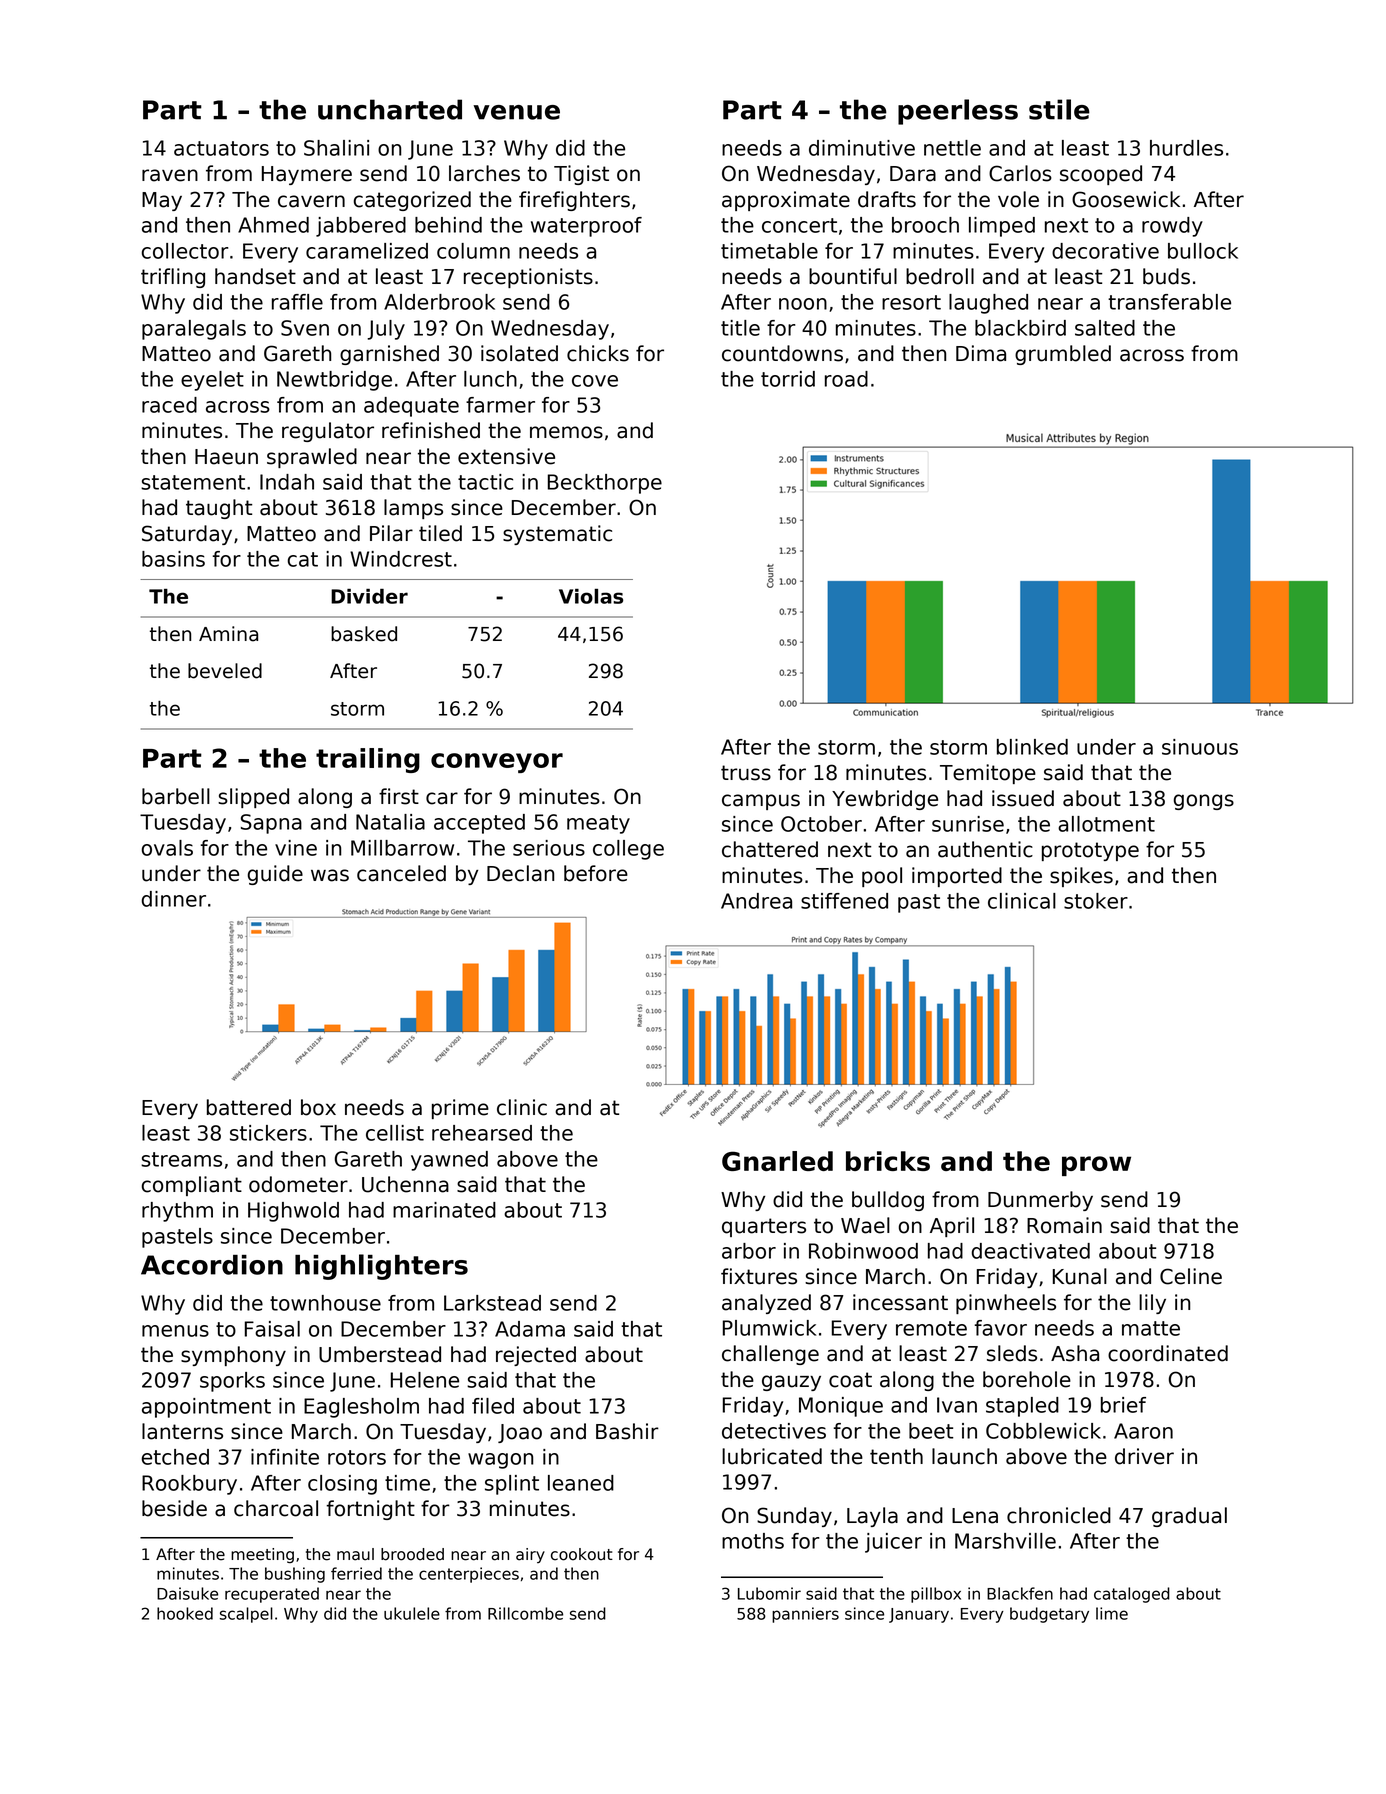  Describe the element at coordinates (958, 112) in the screenshot. I see `peerless` at that location.
